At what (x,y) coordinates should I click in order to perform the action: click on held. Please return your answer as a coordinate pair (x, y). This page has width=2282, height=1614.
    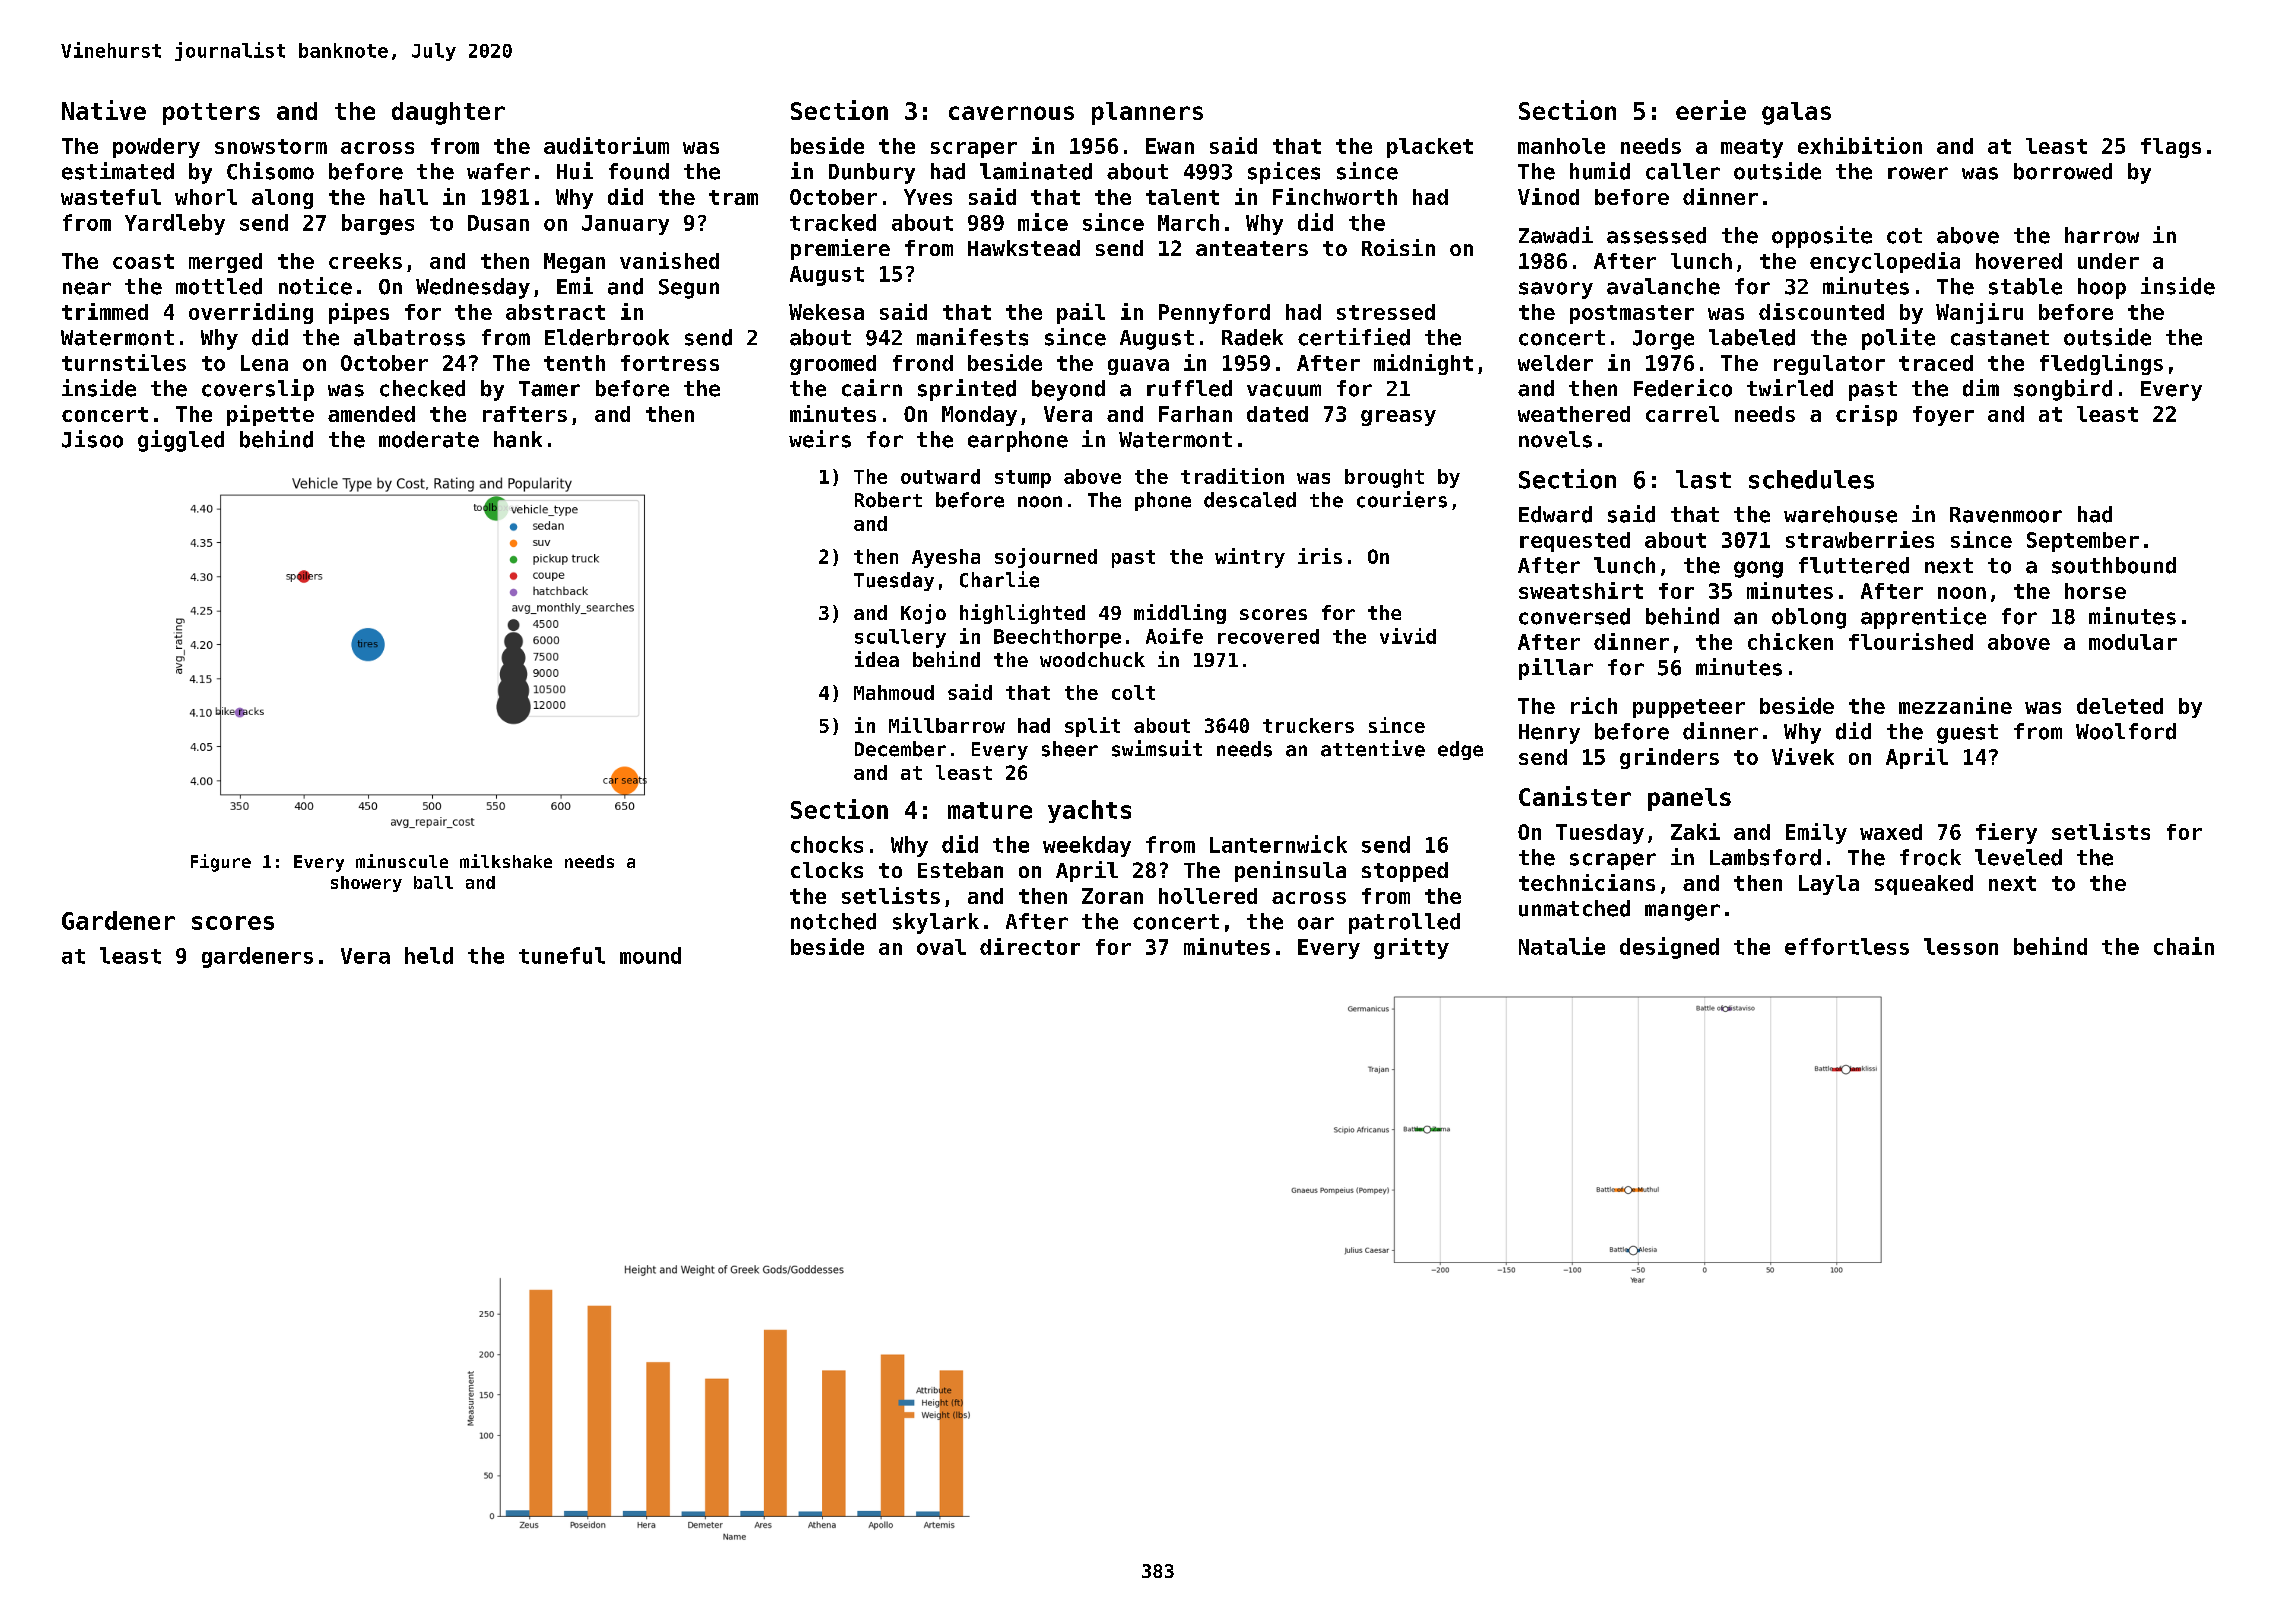
    Looking at the image, I should click on (429, 955).
